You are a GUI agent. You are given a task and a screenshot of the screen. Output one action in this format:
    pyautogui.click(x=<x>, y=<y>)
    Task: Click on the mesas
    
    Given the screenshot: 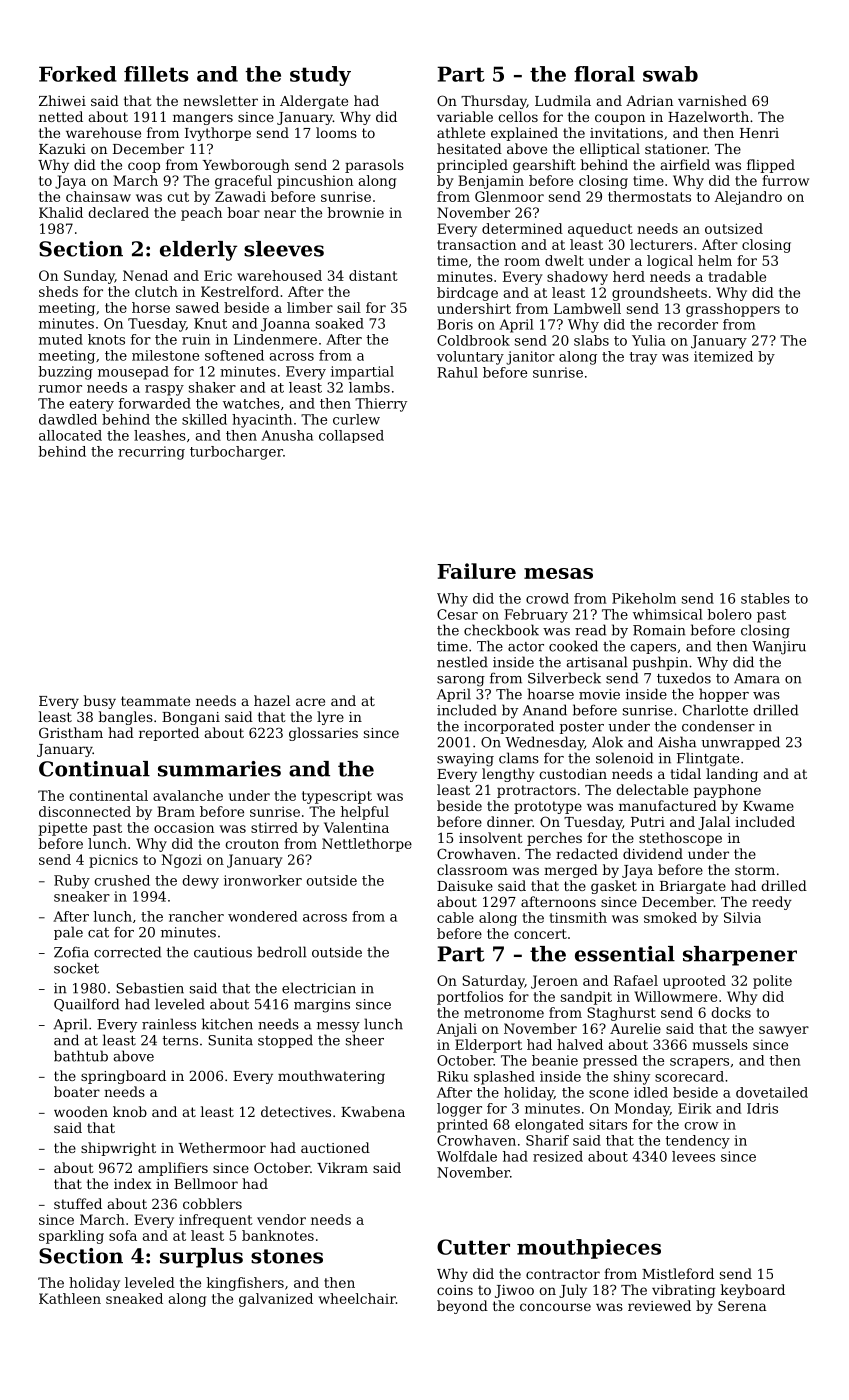 What is the action you would take?
    pyautogui.click(x=558, y=573)
